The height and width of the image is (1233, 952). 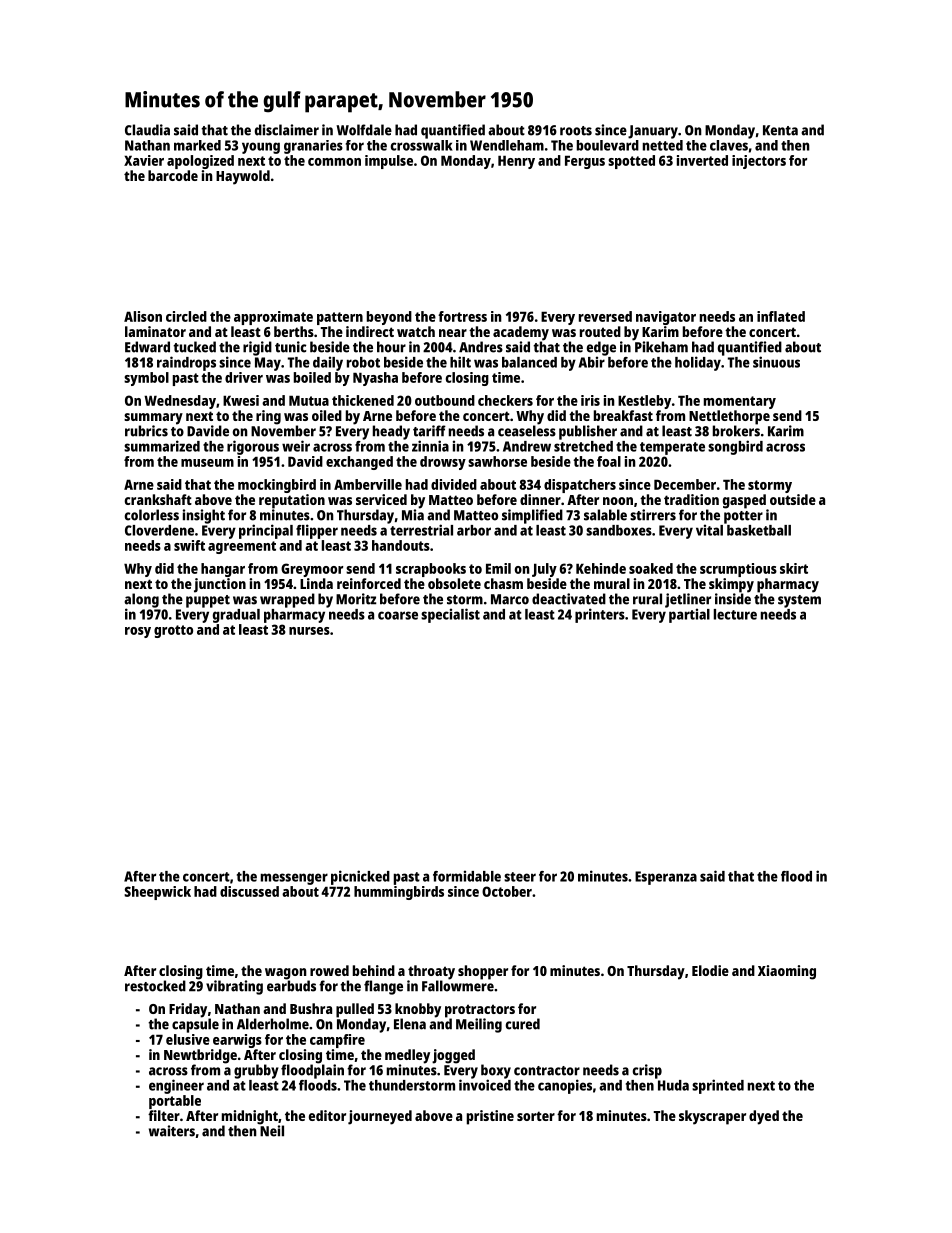 I want to click on invoiced, so click(x=485, y=1085).
